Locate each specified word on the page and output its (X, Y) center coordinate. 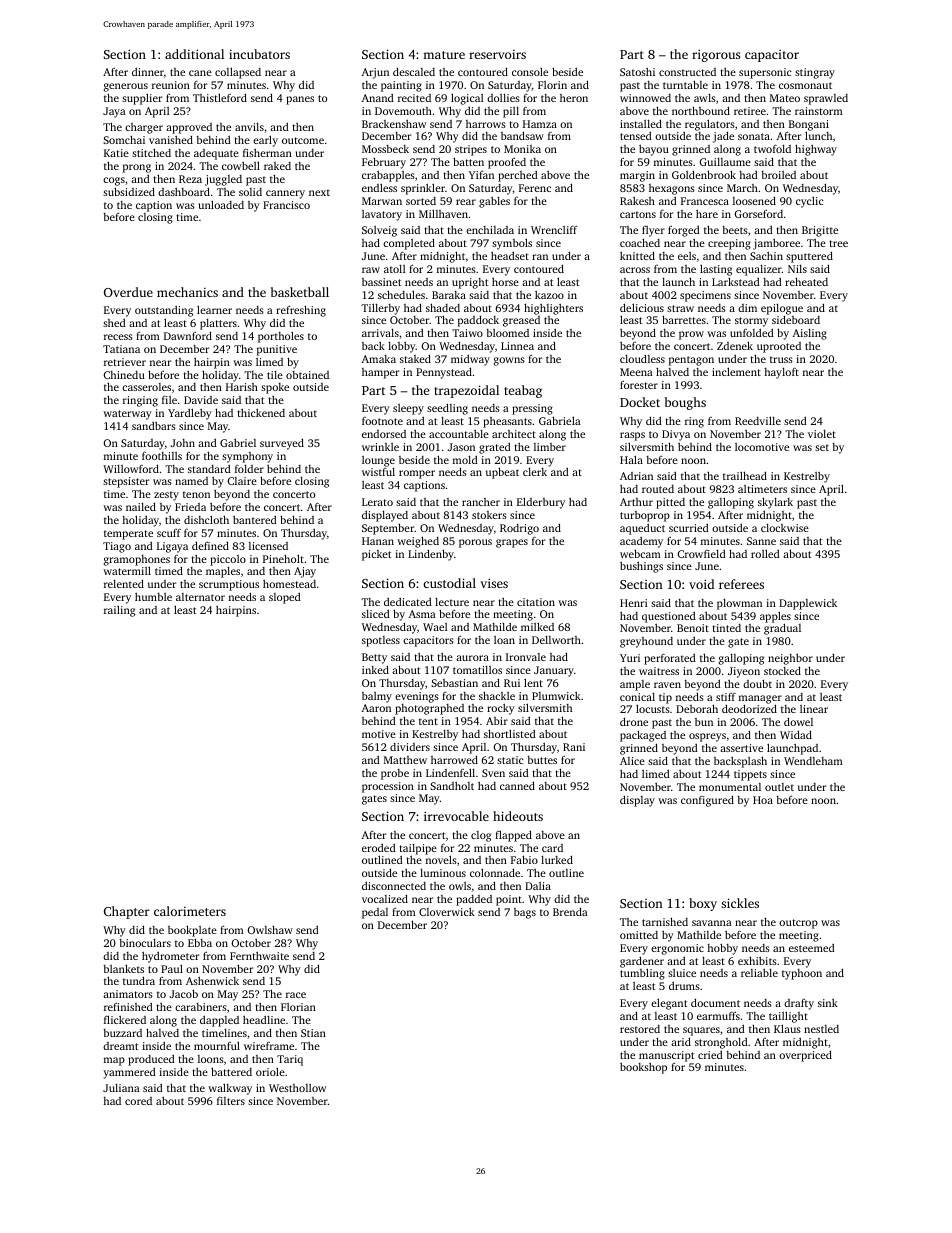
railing (119, 611)
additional (194, 54)
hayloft (781, 373)
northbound (701, 110)
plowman (739, 604)
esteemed (812, 947)
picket (376, 555)
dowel (798, 721)
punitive (277, 350)
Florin (552, 85)
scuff (169, 533)
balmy (377, 697)
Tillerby (380, 309)
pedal (375, 913)
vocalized (385, 898)
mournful (217, 1045)
